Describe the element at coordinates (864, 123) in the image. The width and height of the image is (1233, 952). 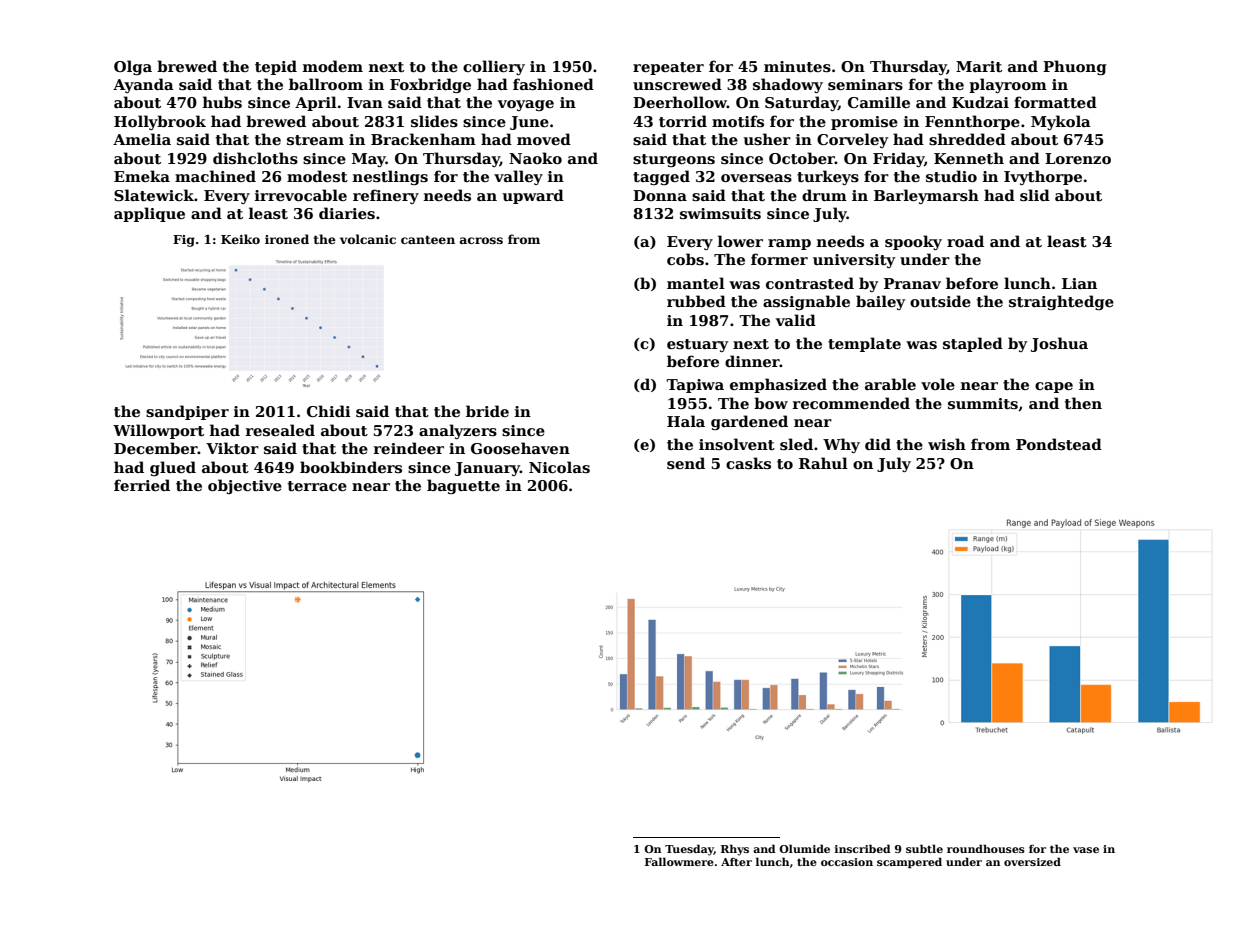
I see `promise` at that location.
